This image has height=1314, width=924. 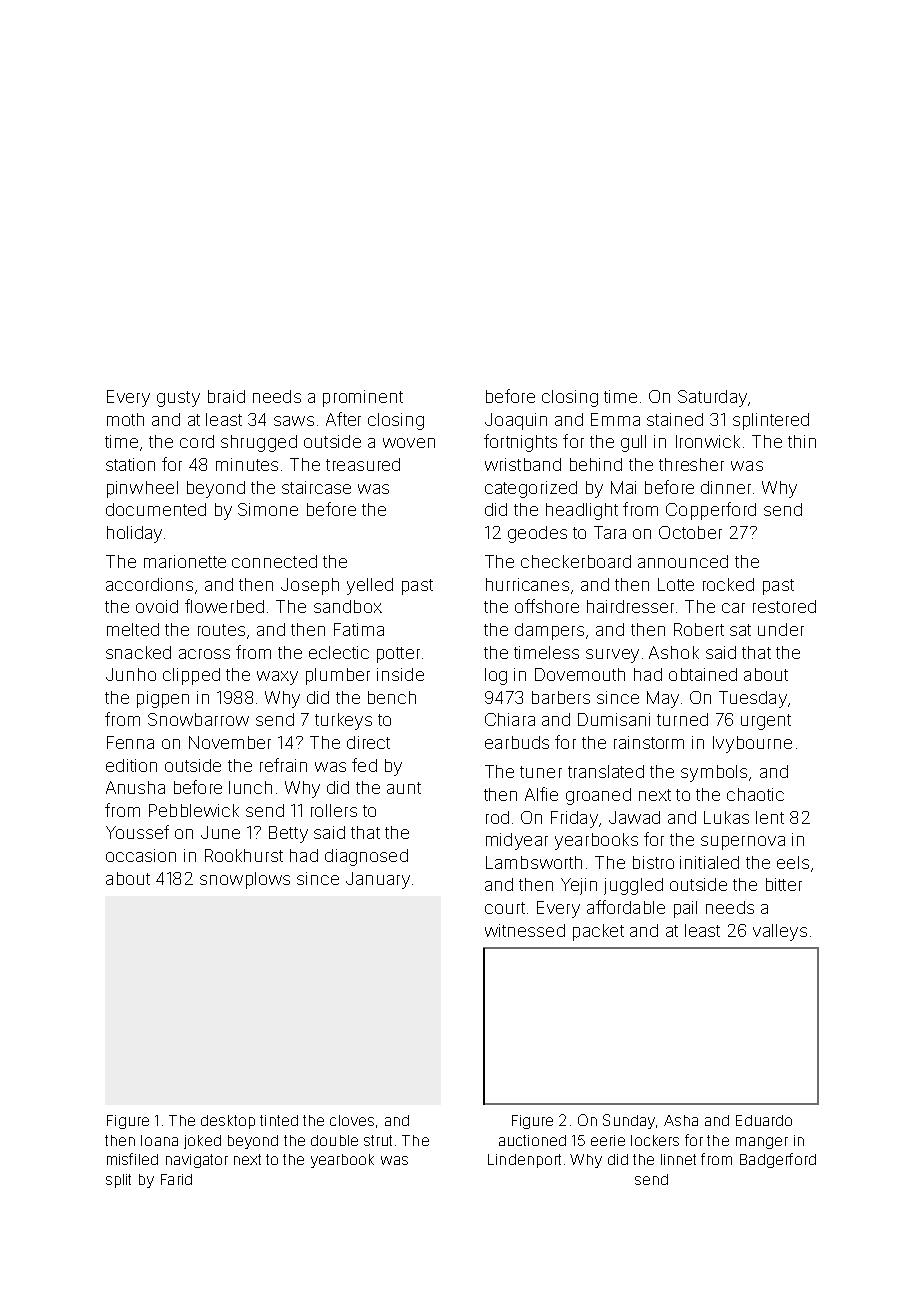 What do you see at coordinates (178, 399) in the image?
I see `gusty` at bounding box center [178, 399].
